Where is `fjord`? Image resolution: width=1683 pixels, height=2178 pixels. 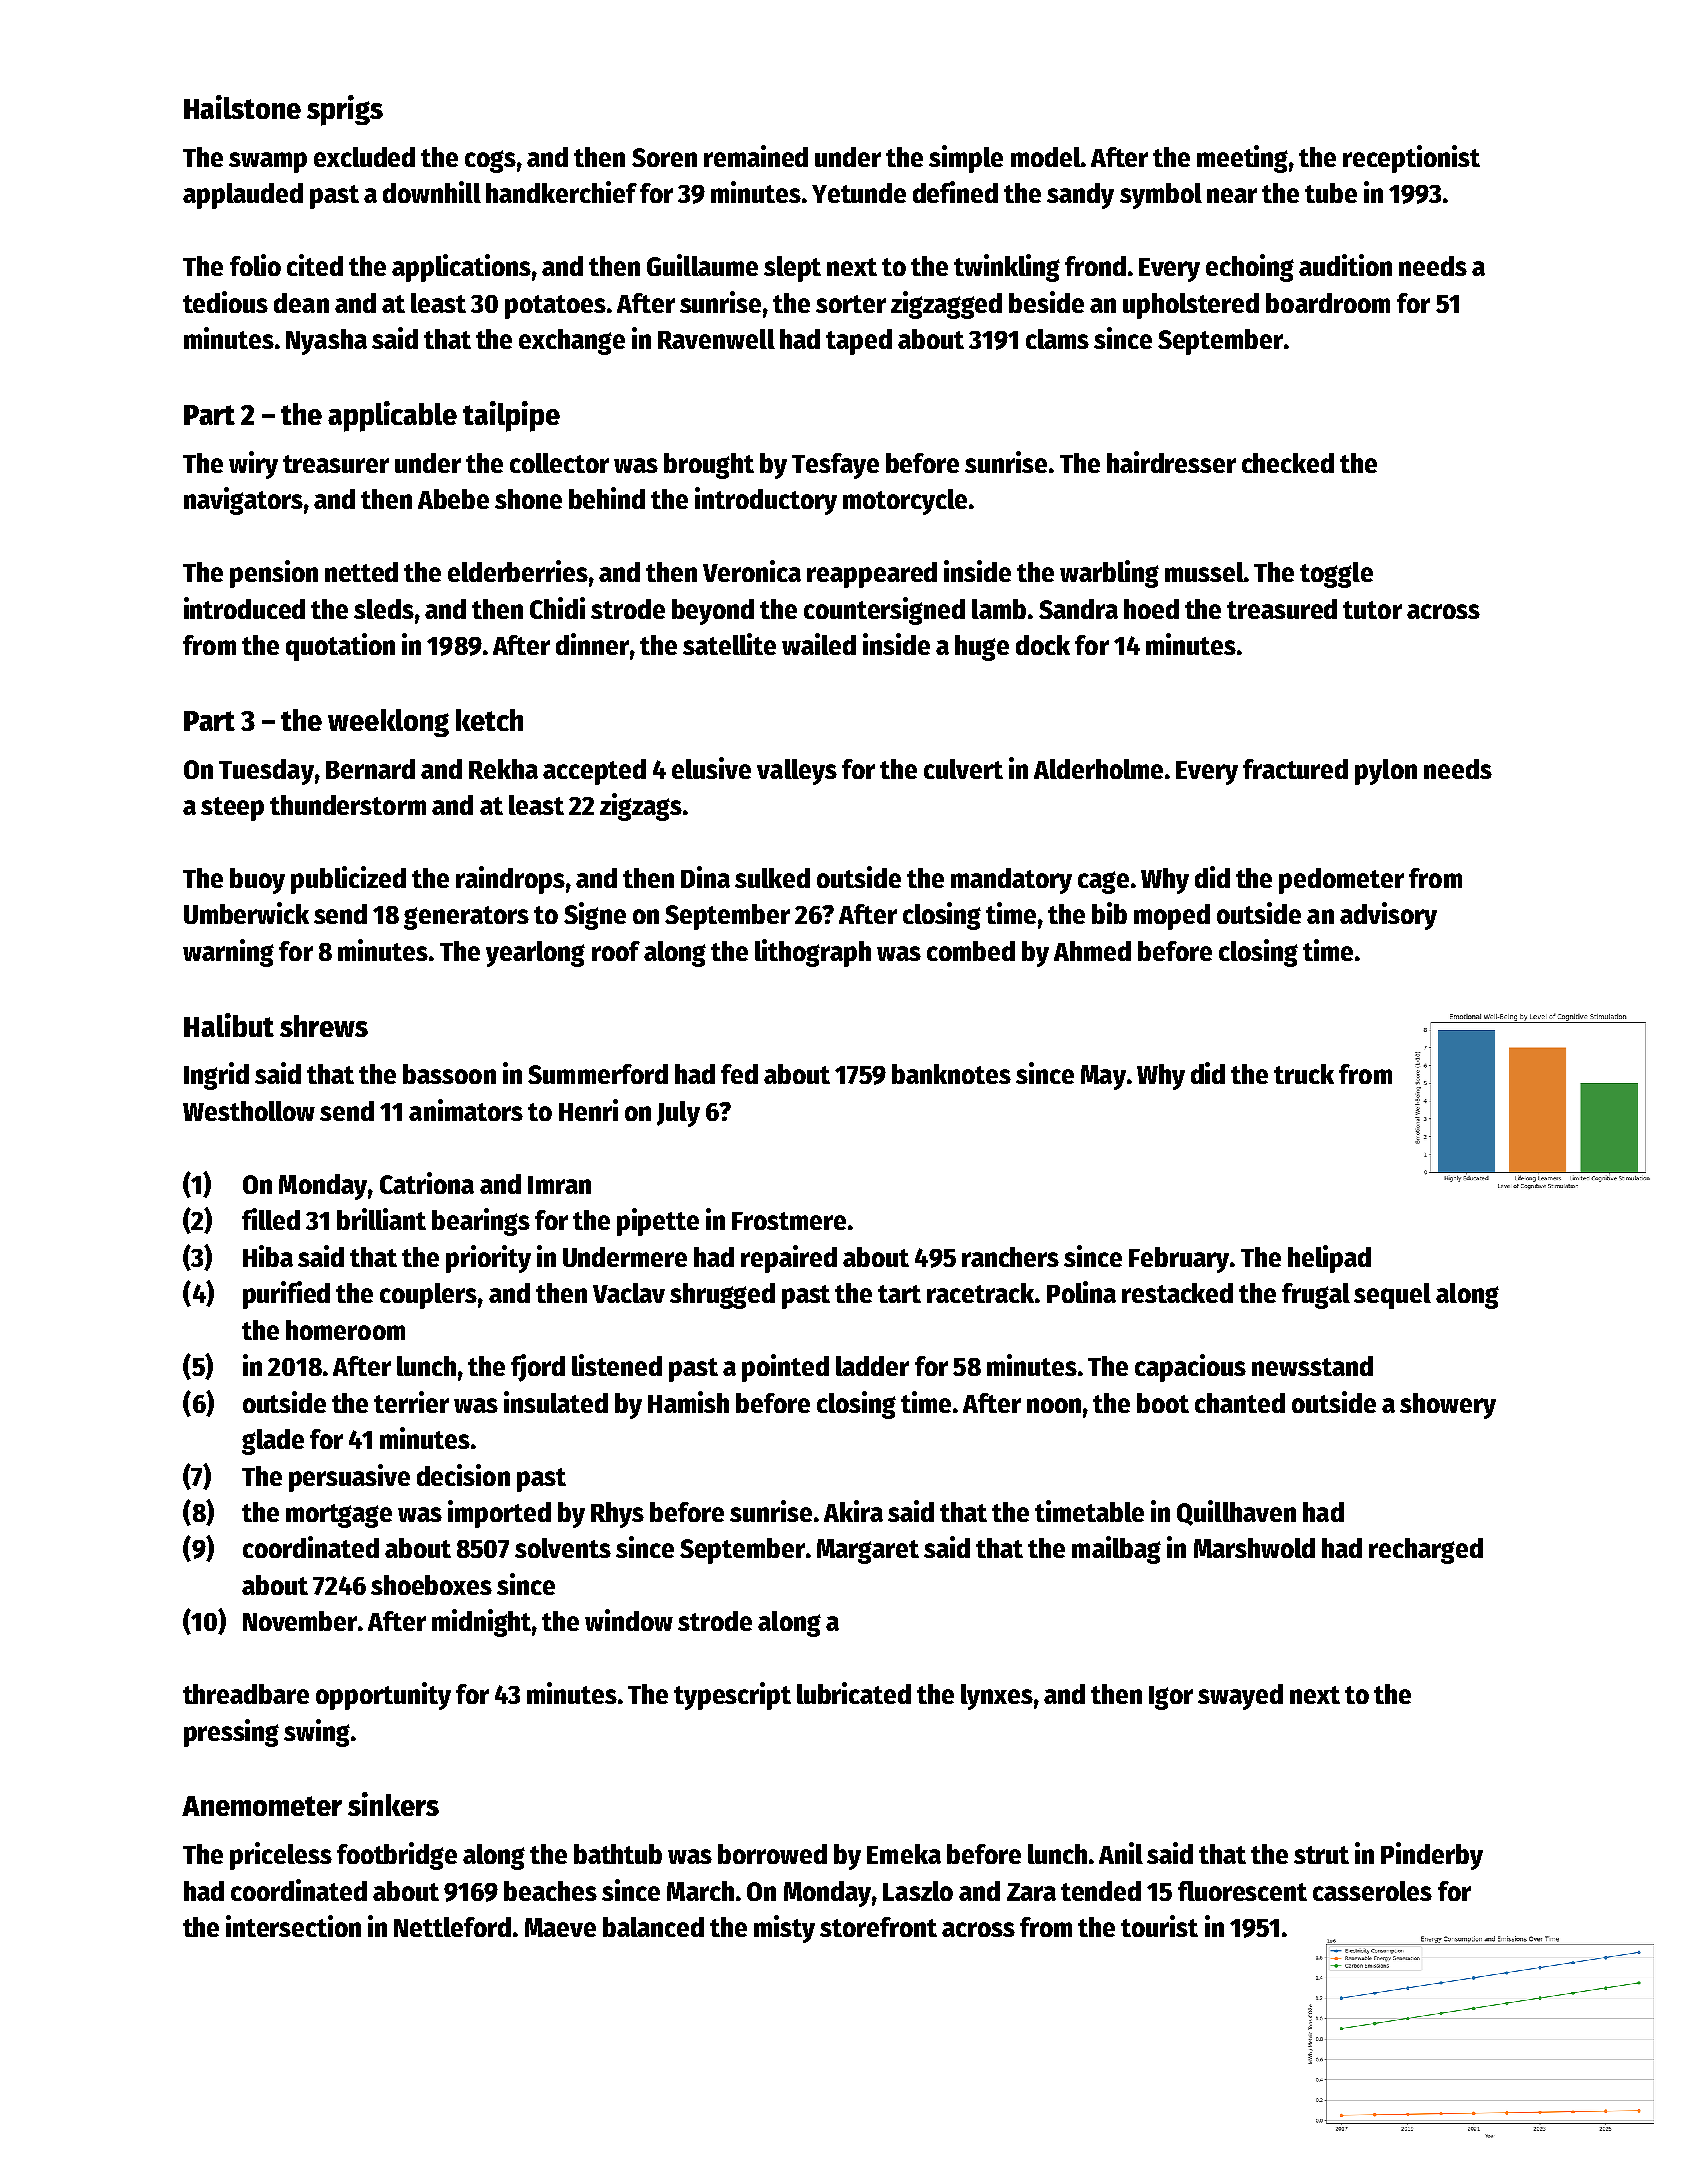 fjord is located at coordinates (538, 1368).
